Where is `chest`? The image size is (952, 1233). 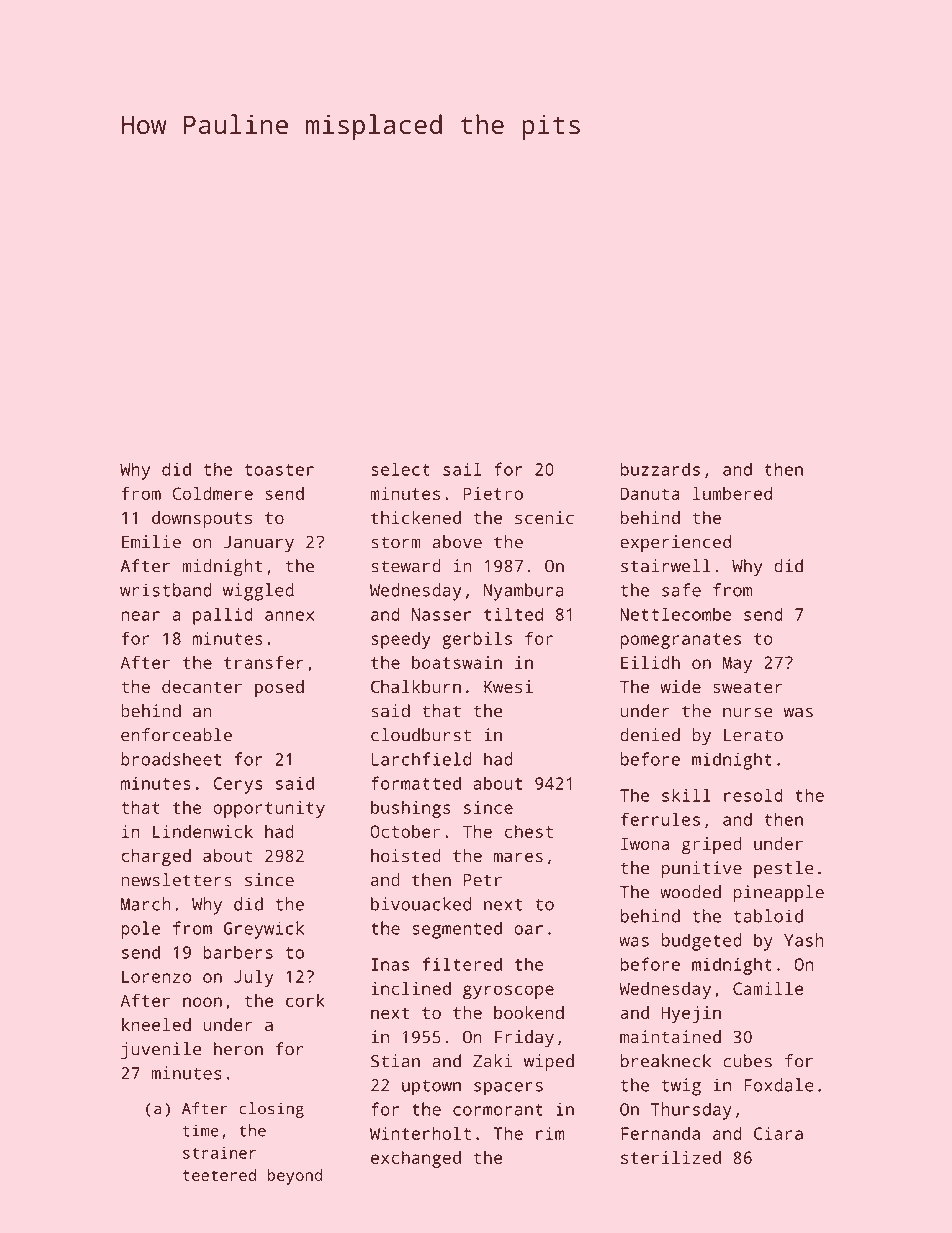 chest is located at coordinates (529, 831).
